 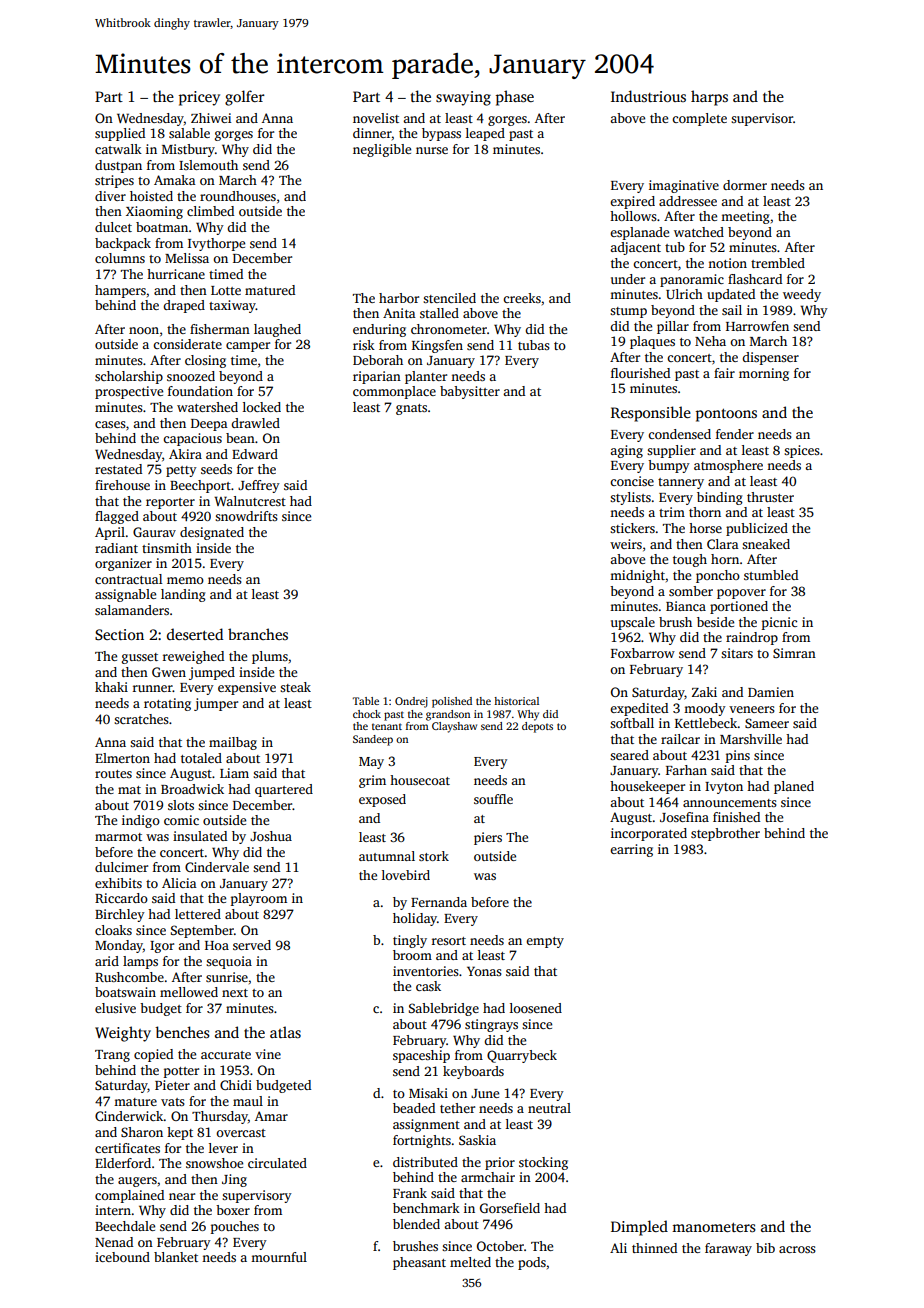 I want to click on stepbrother, so click(x=725, y=834).
